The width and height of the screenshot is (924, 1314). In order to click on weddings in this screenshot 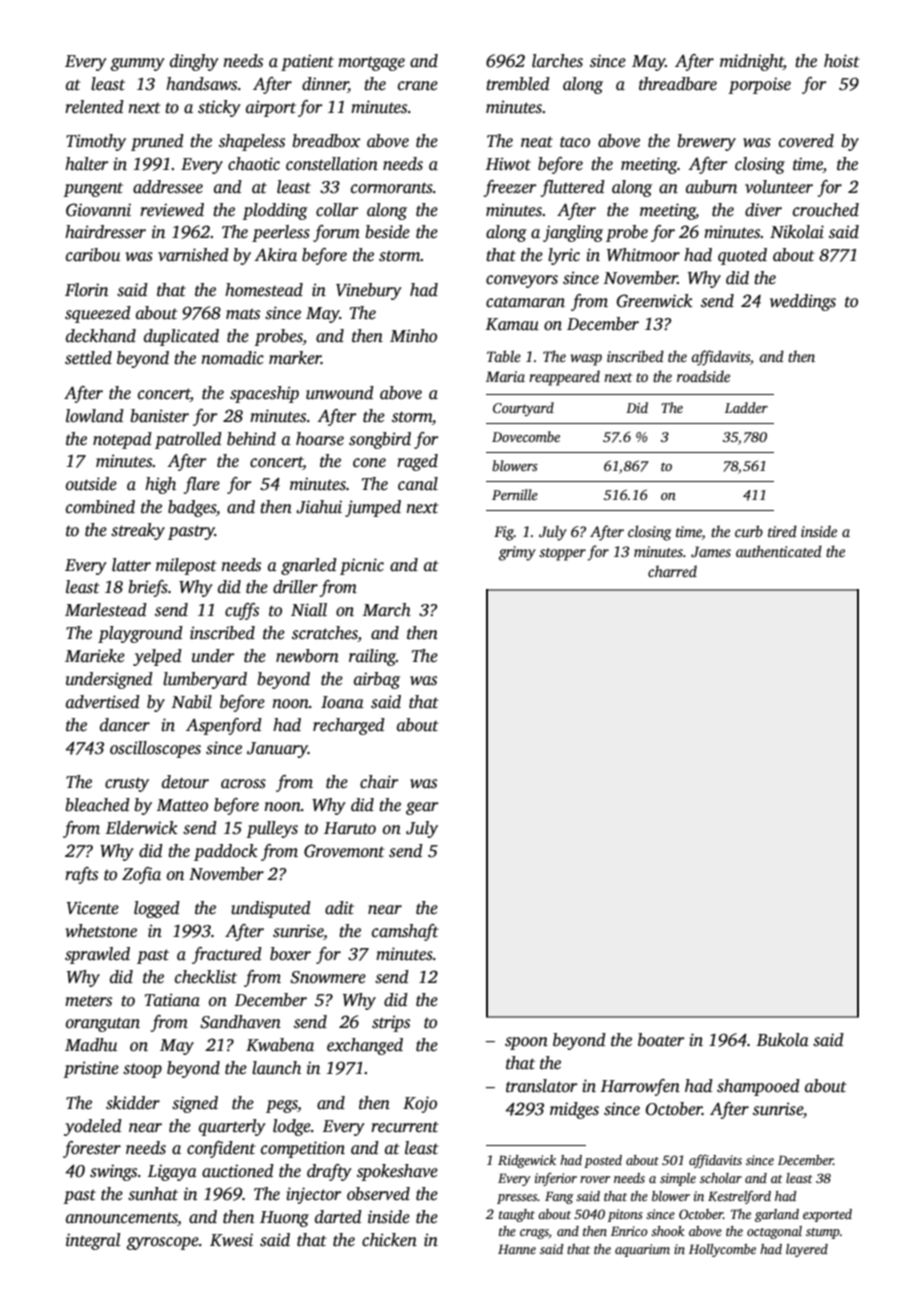, I will do `click(803, 302)`.
